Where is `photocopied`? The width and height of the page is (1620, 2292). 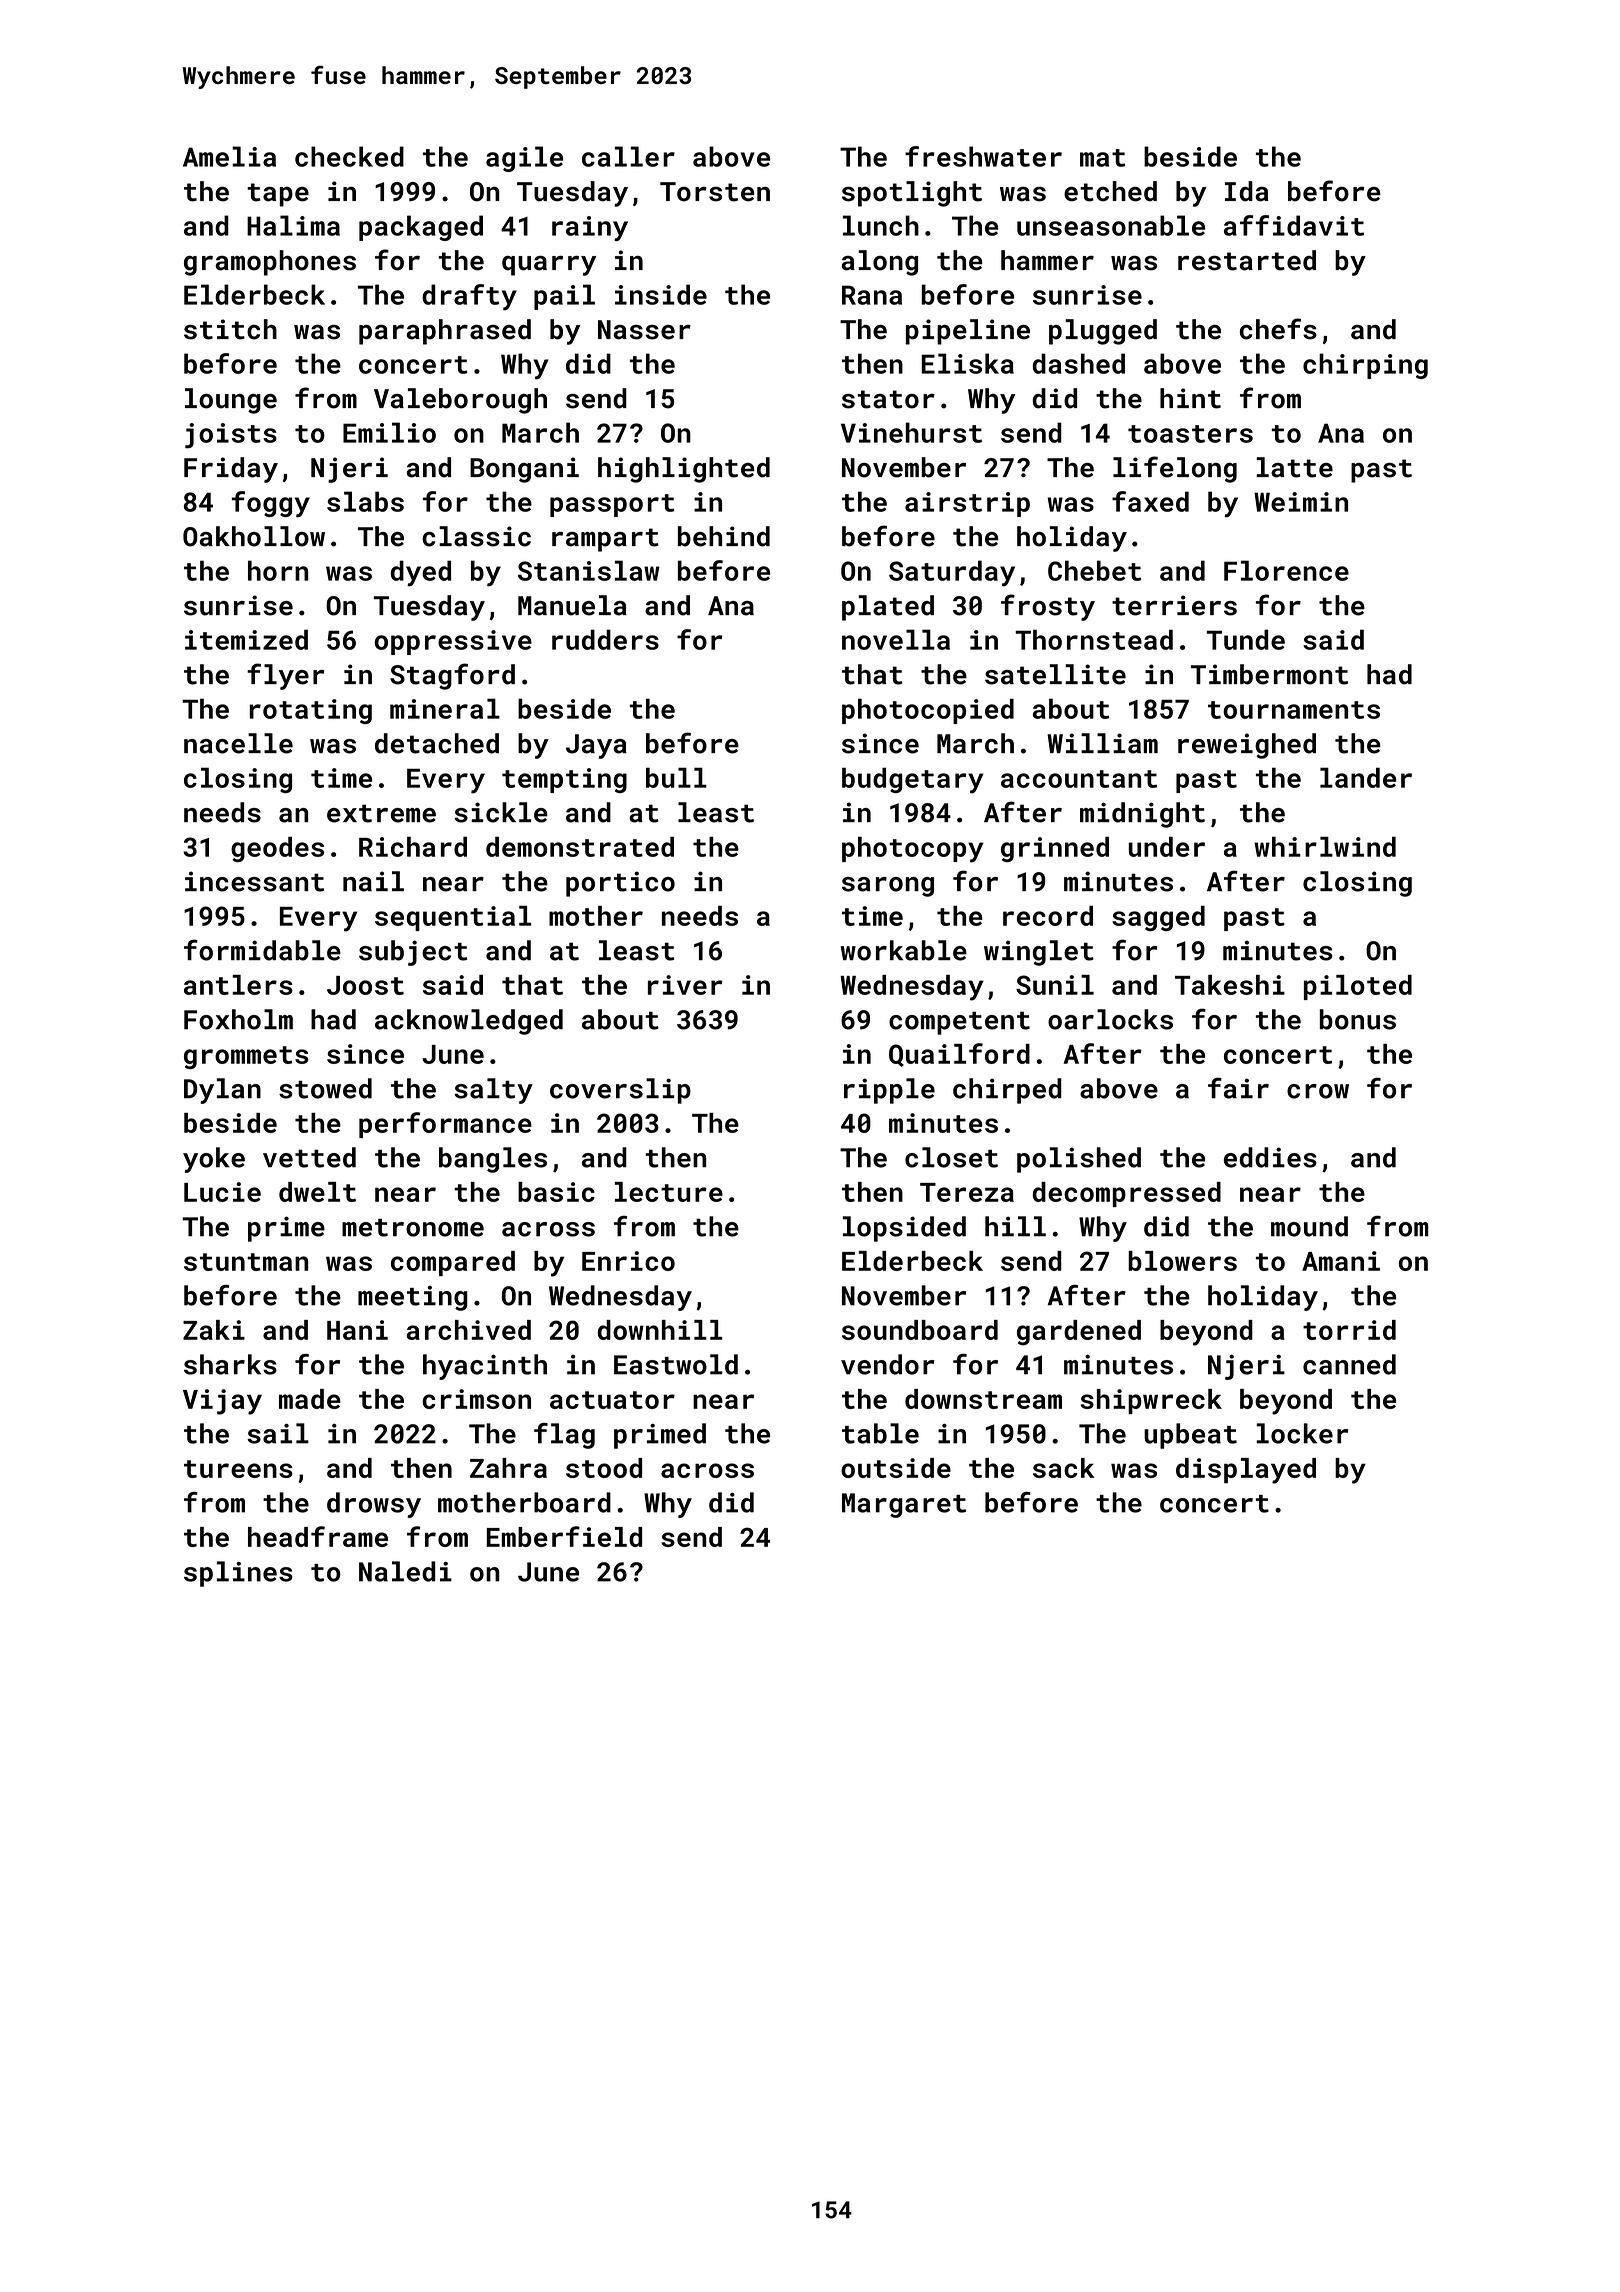
photocopied is located at coordinates (928, 711).
